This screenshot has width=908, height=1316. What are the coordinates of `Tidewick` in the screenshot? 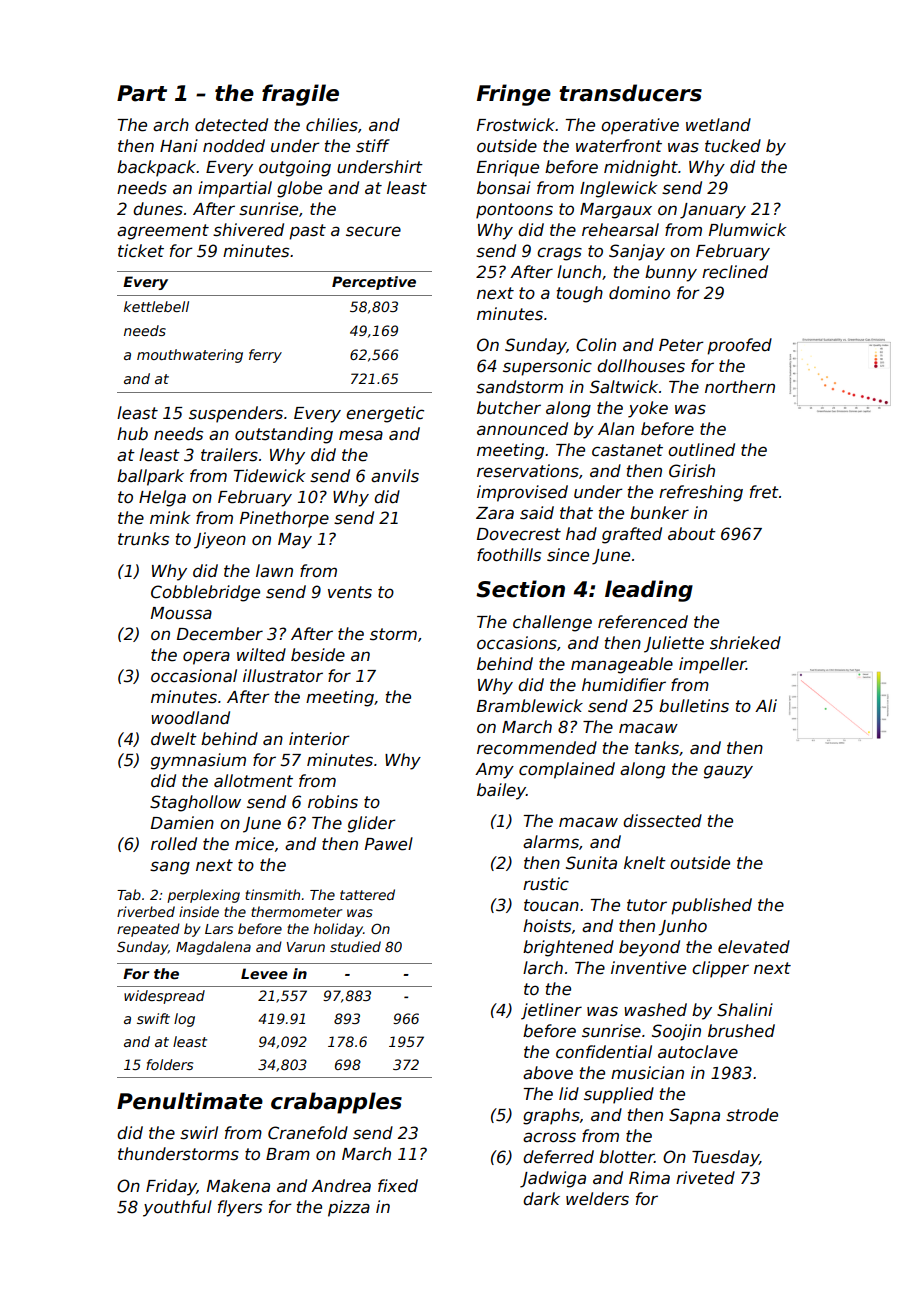 It's located at (269, 476).
